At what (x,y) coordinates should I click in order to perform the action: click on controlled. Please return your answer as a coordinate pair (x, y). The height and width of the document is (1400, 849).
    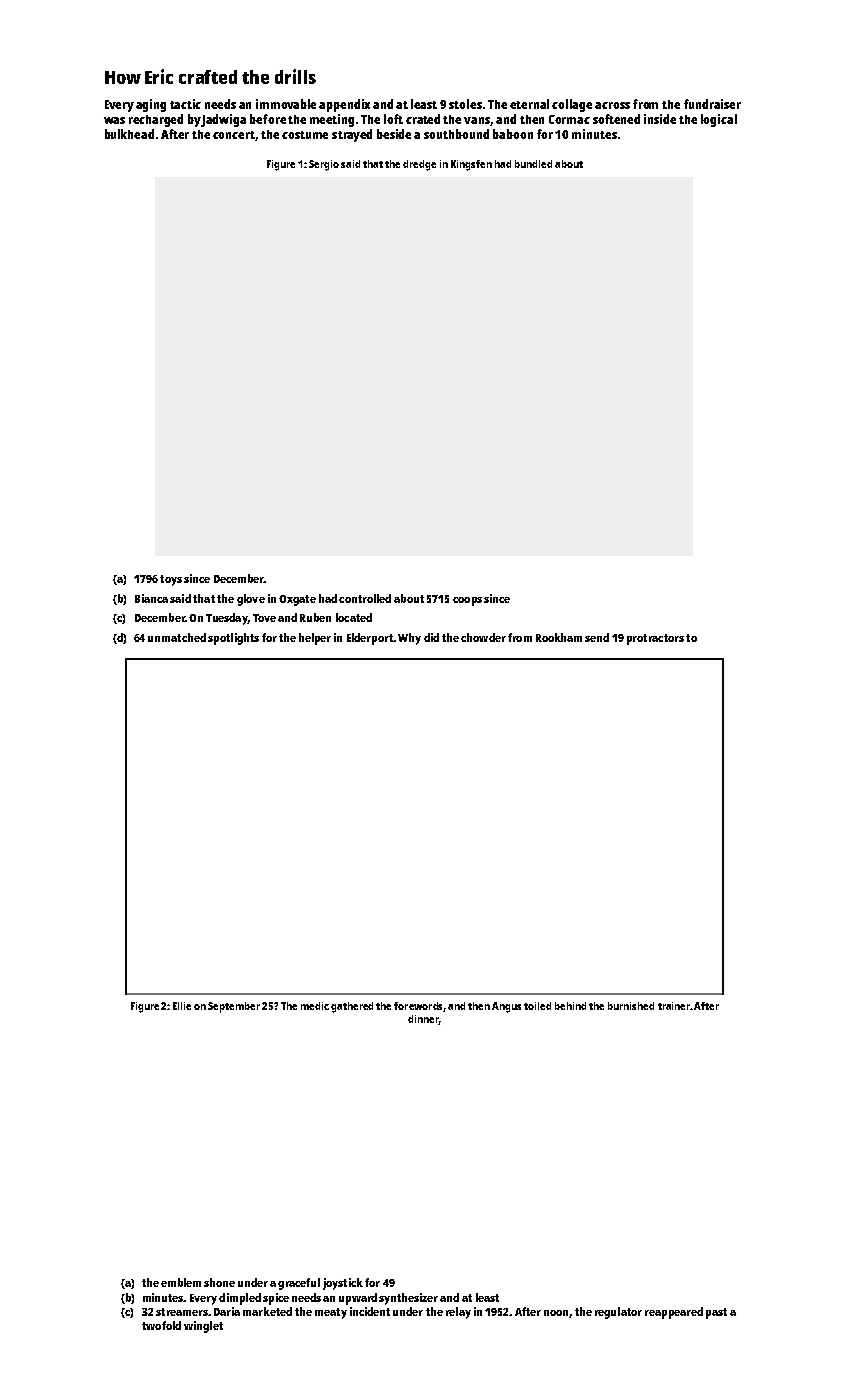
    Looking at the image, I should click on (365, 598).
